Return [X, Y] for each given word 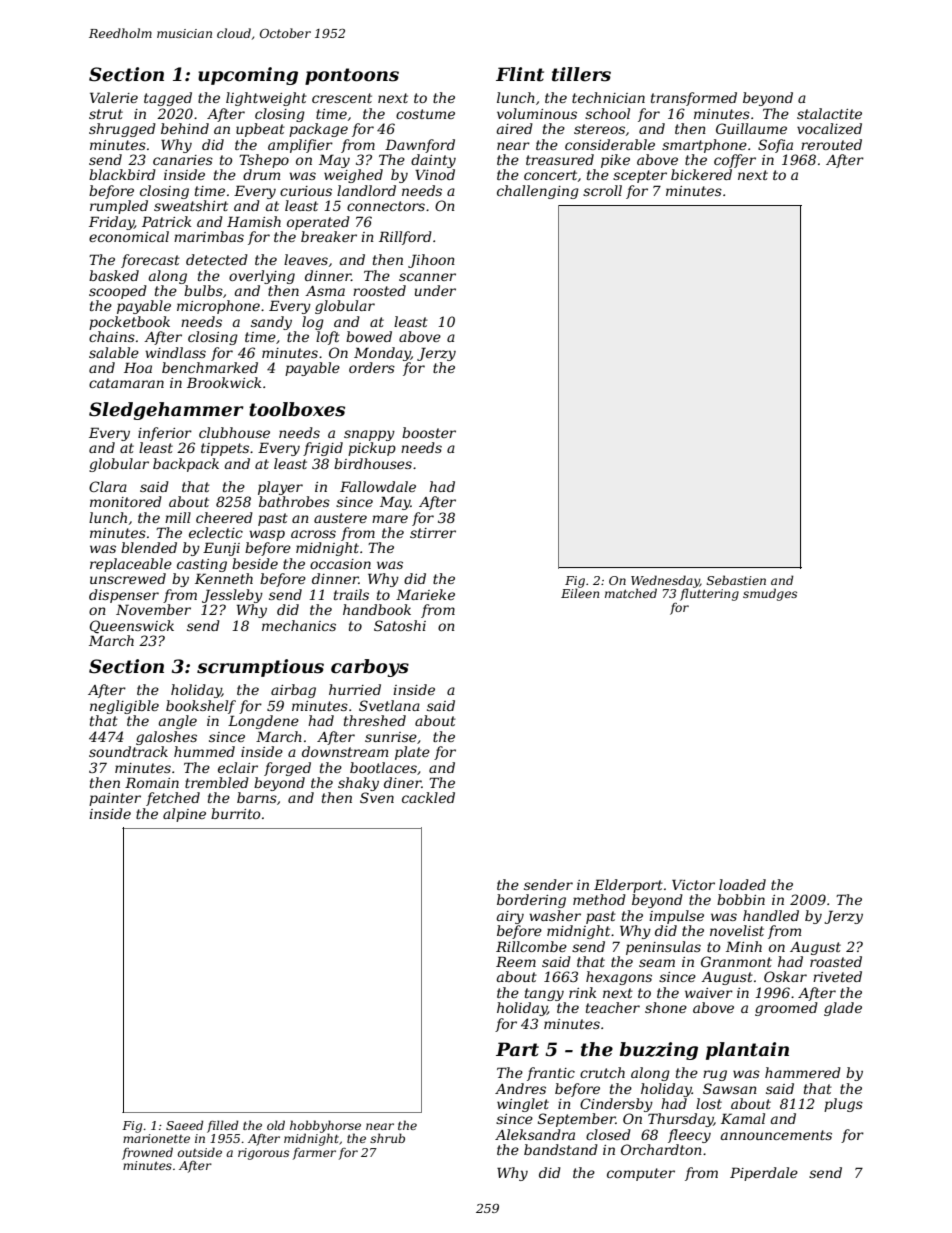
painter [115, 799]
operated [318, 223]
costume [425, 114]
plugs [843, 1105]
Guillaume [751, 128]
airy [510, 917]
